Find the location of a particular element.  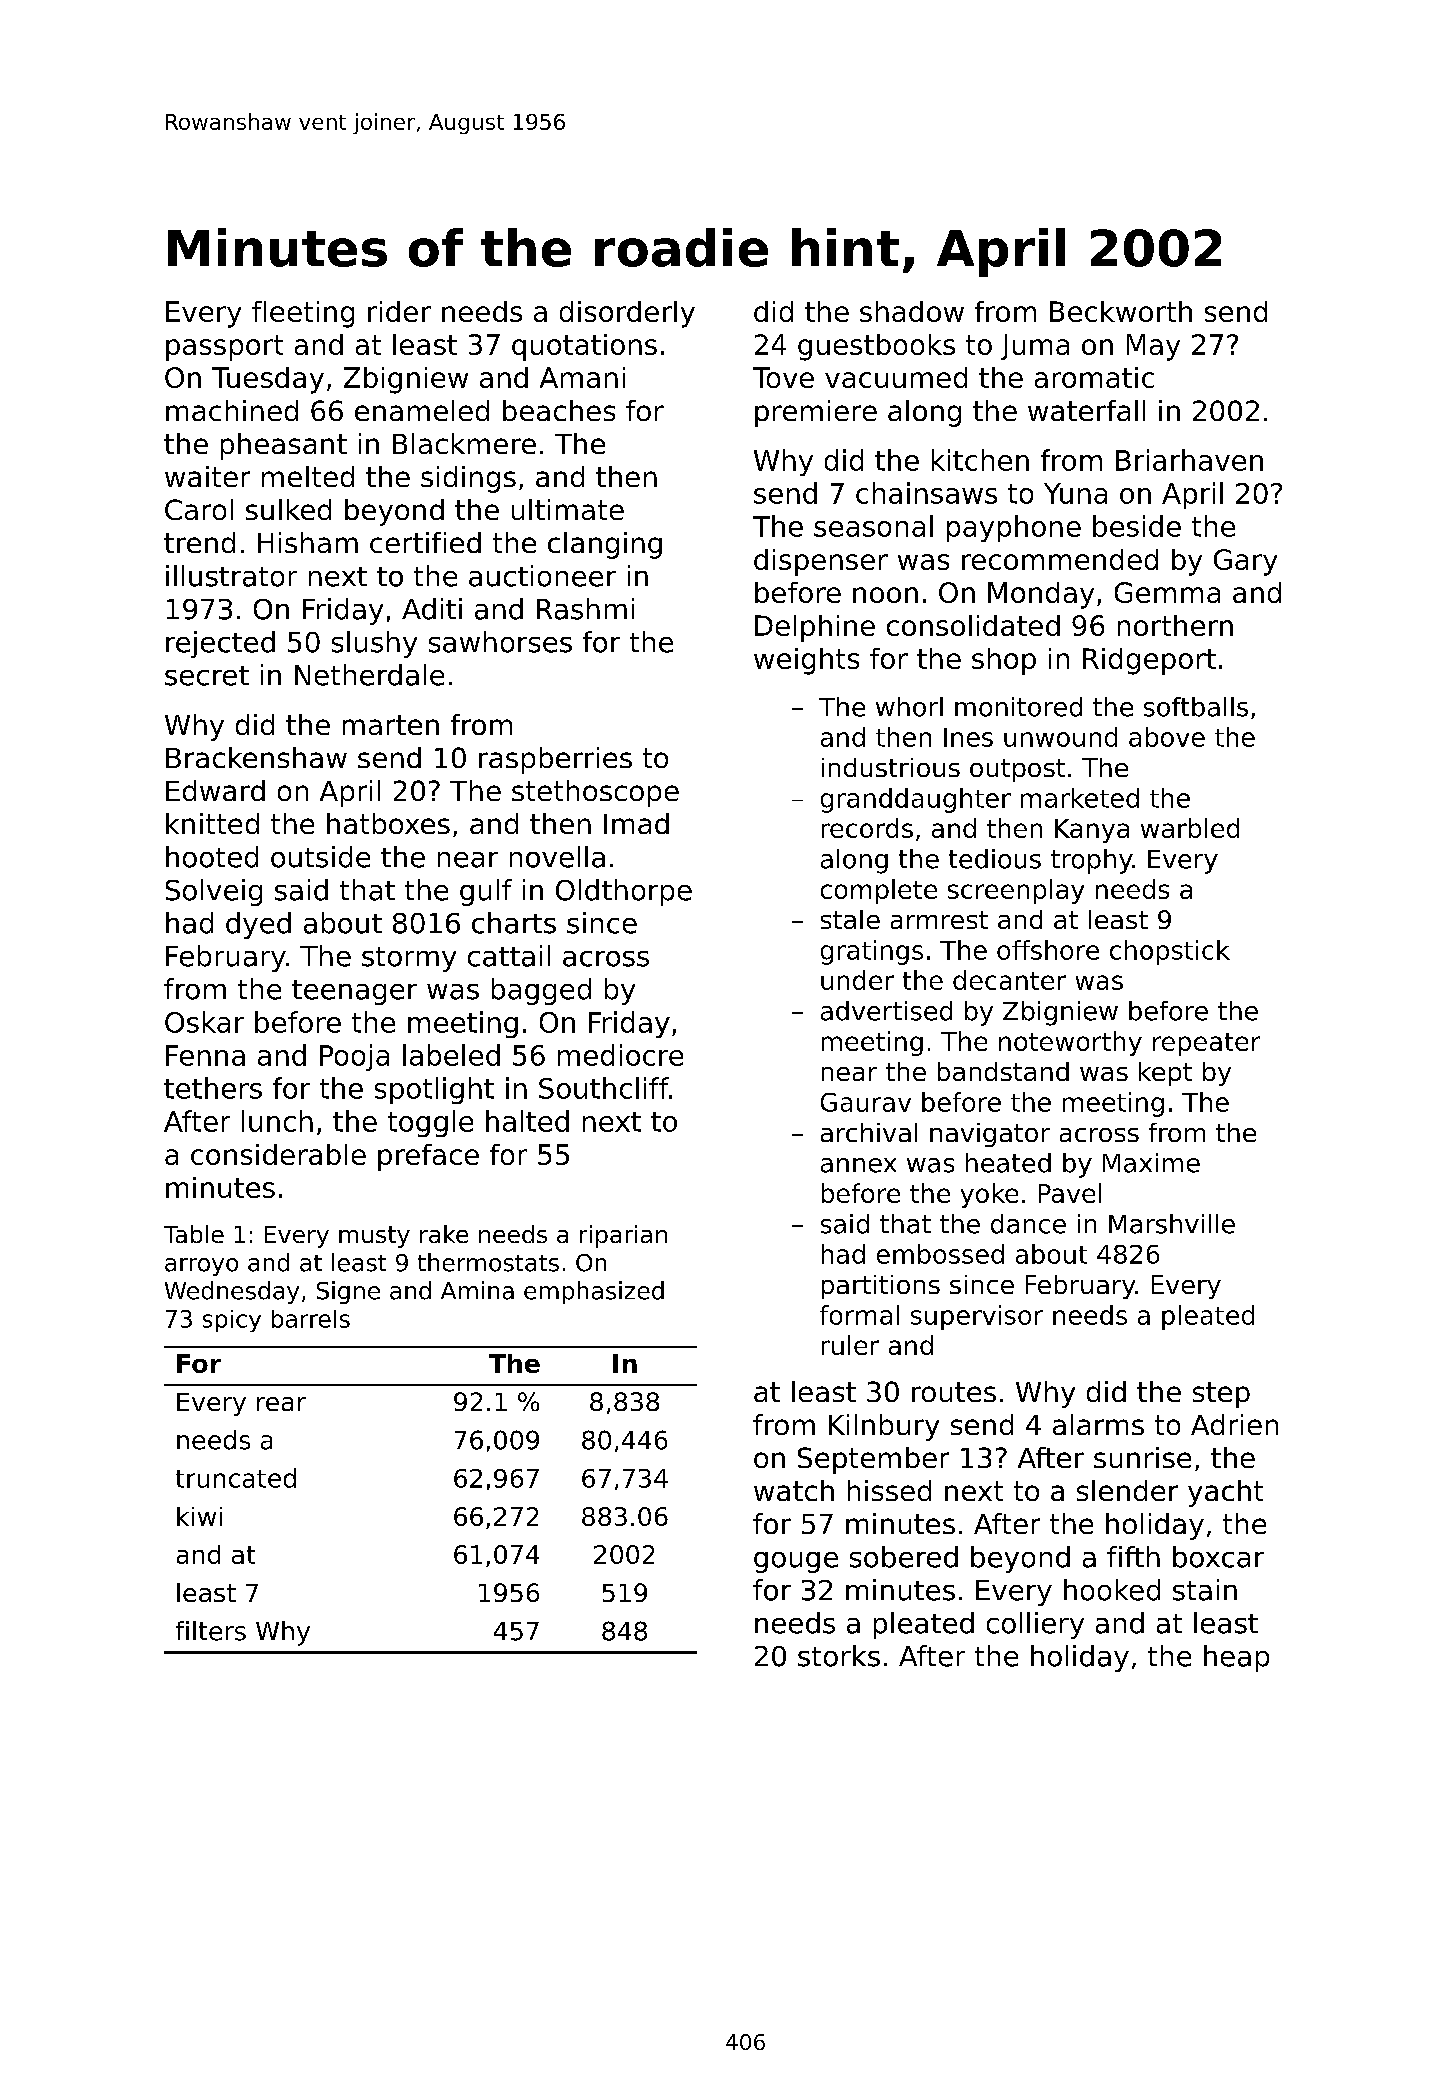

filters is located at coordinates (211, 1631).
